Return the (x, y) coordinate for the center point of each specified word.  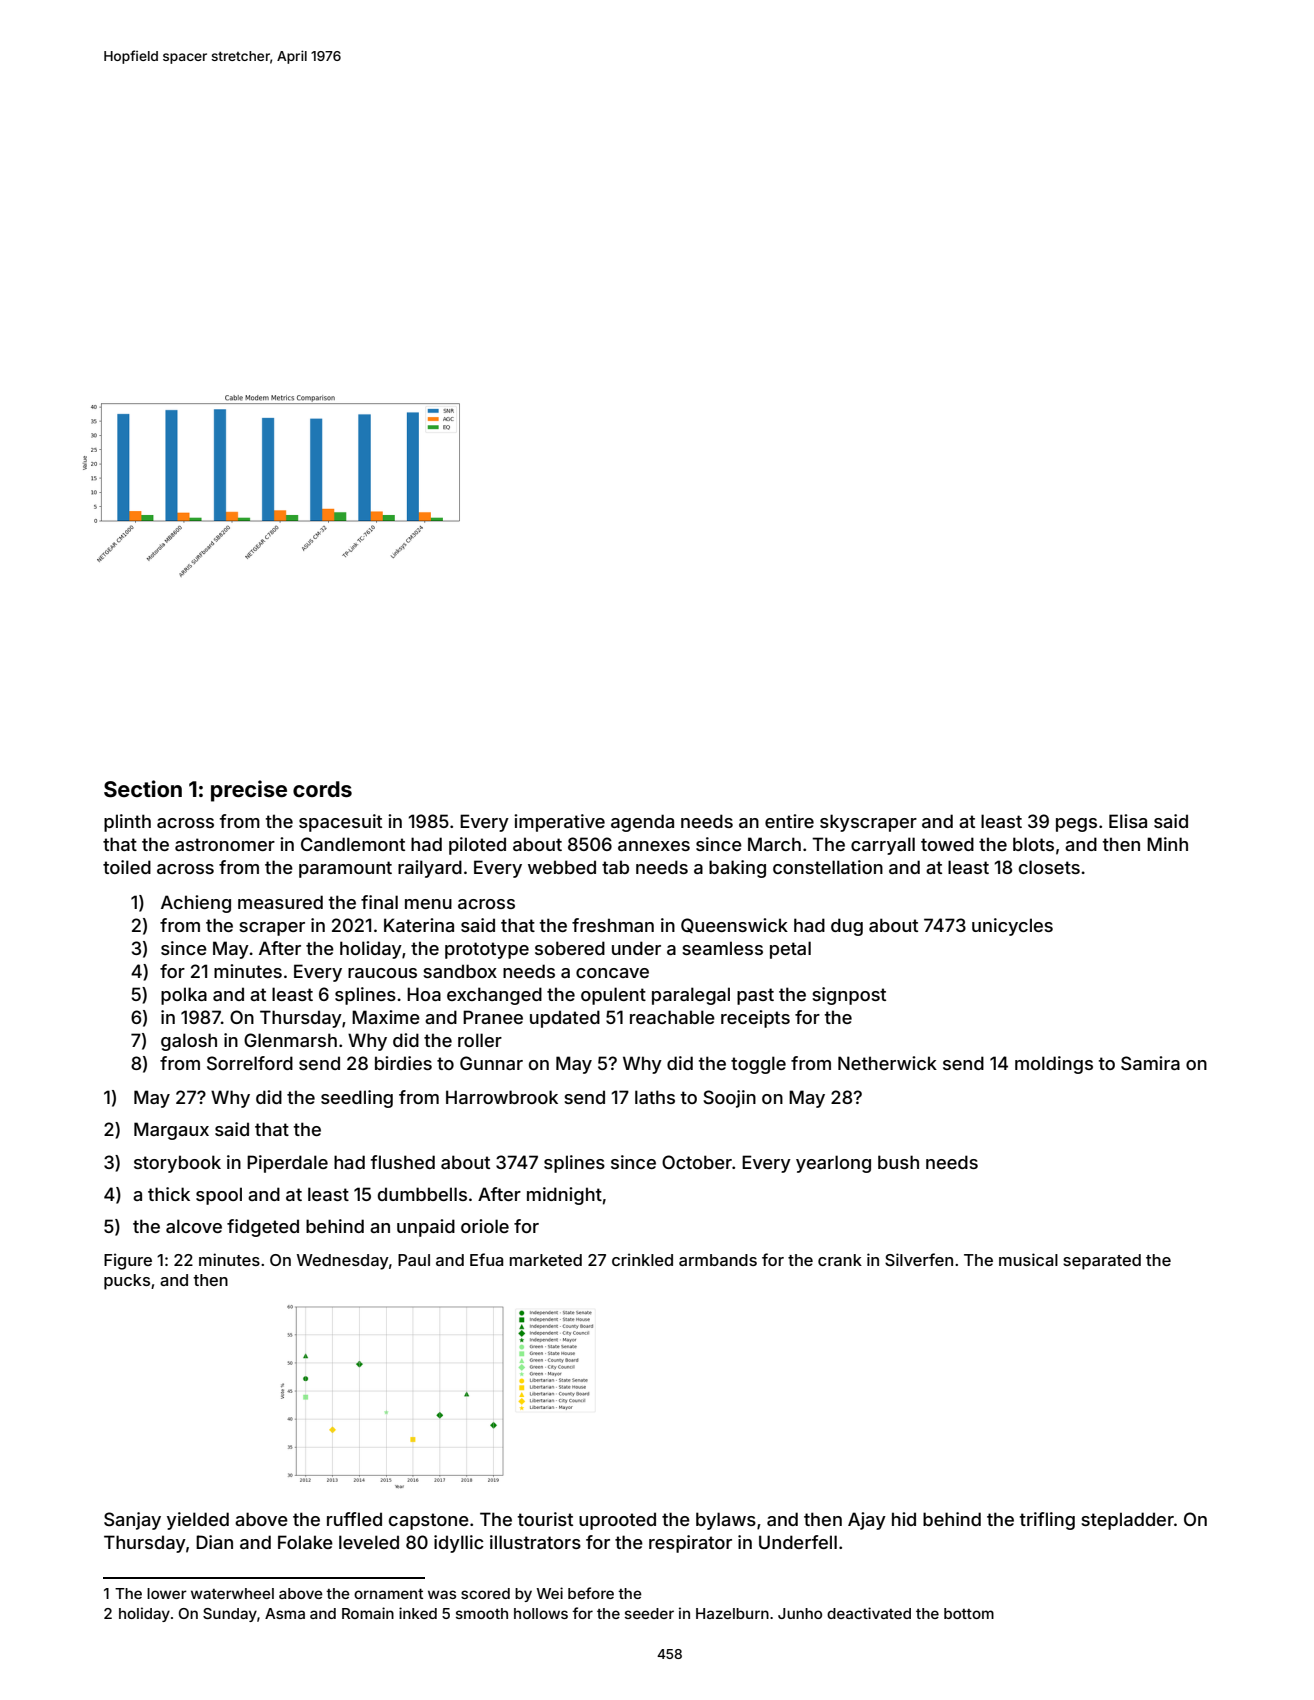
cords (322, 789)
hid (904, 1519)
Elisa (1128, 821)
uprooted (617, 1521)
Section (143, 789)
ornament (388, 1594)
